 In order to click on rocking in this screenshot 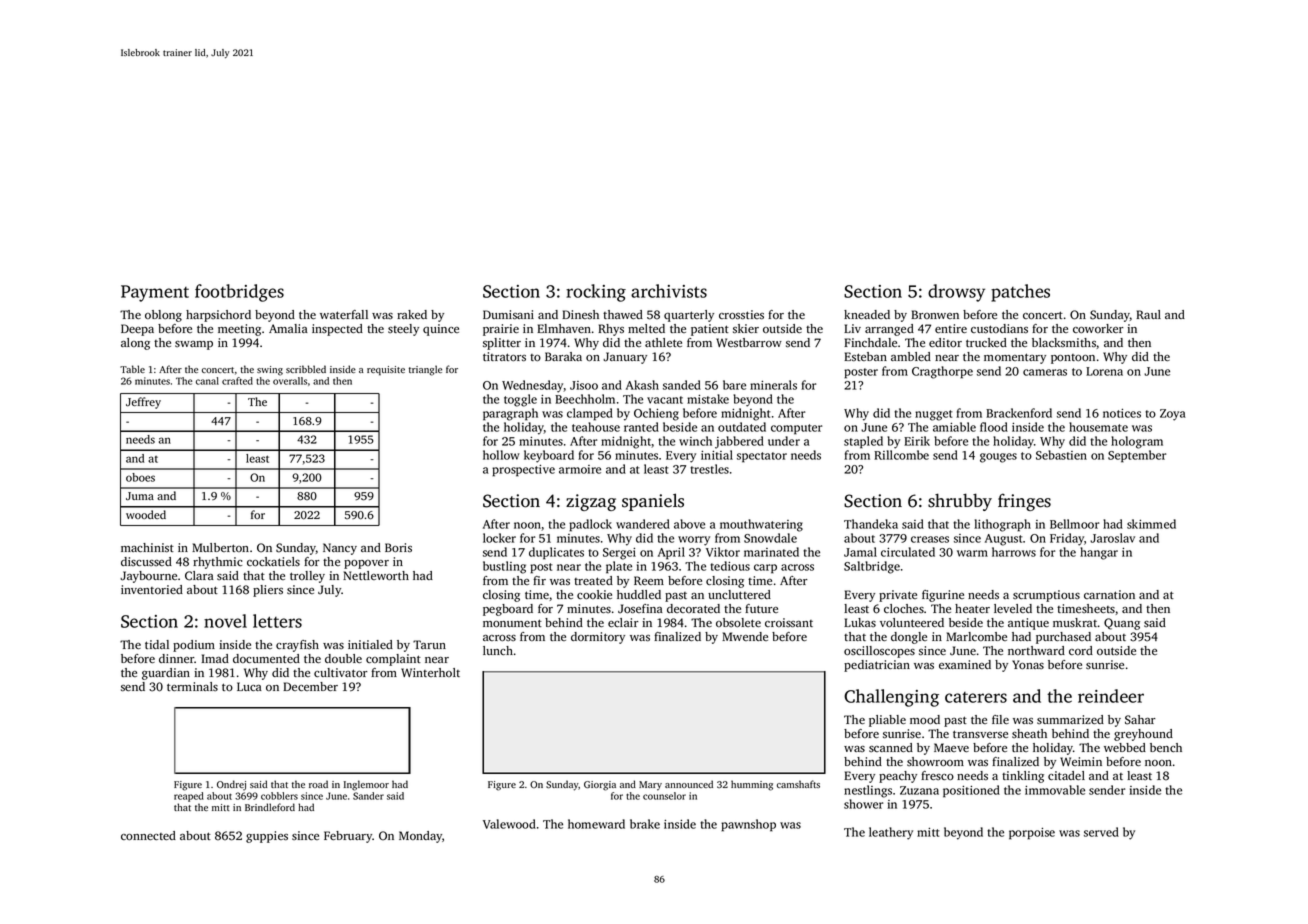, I will do `click(596, 293)`.
